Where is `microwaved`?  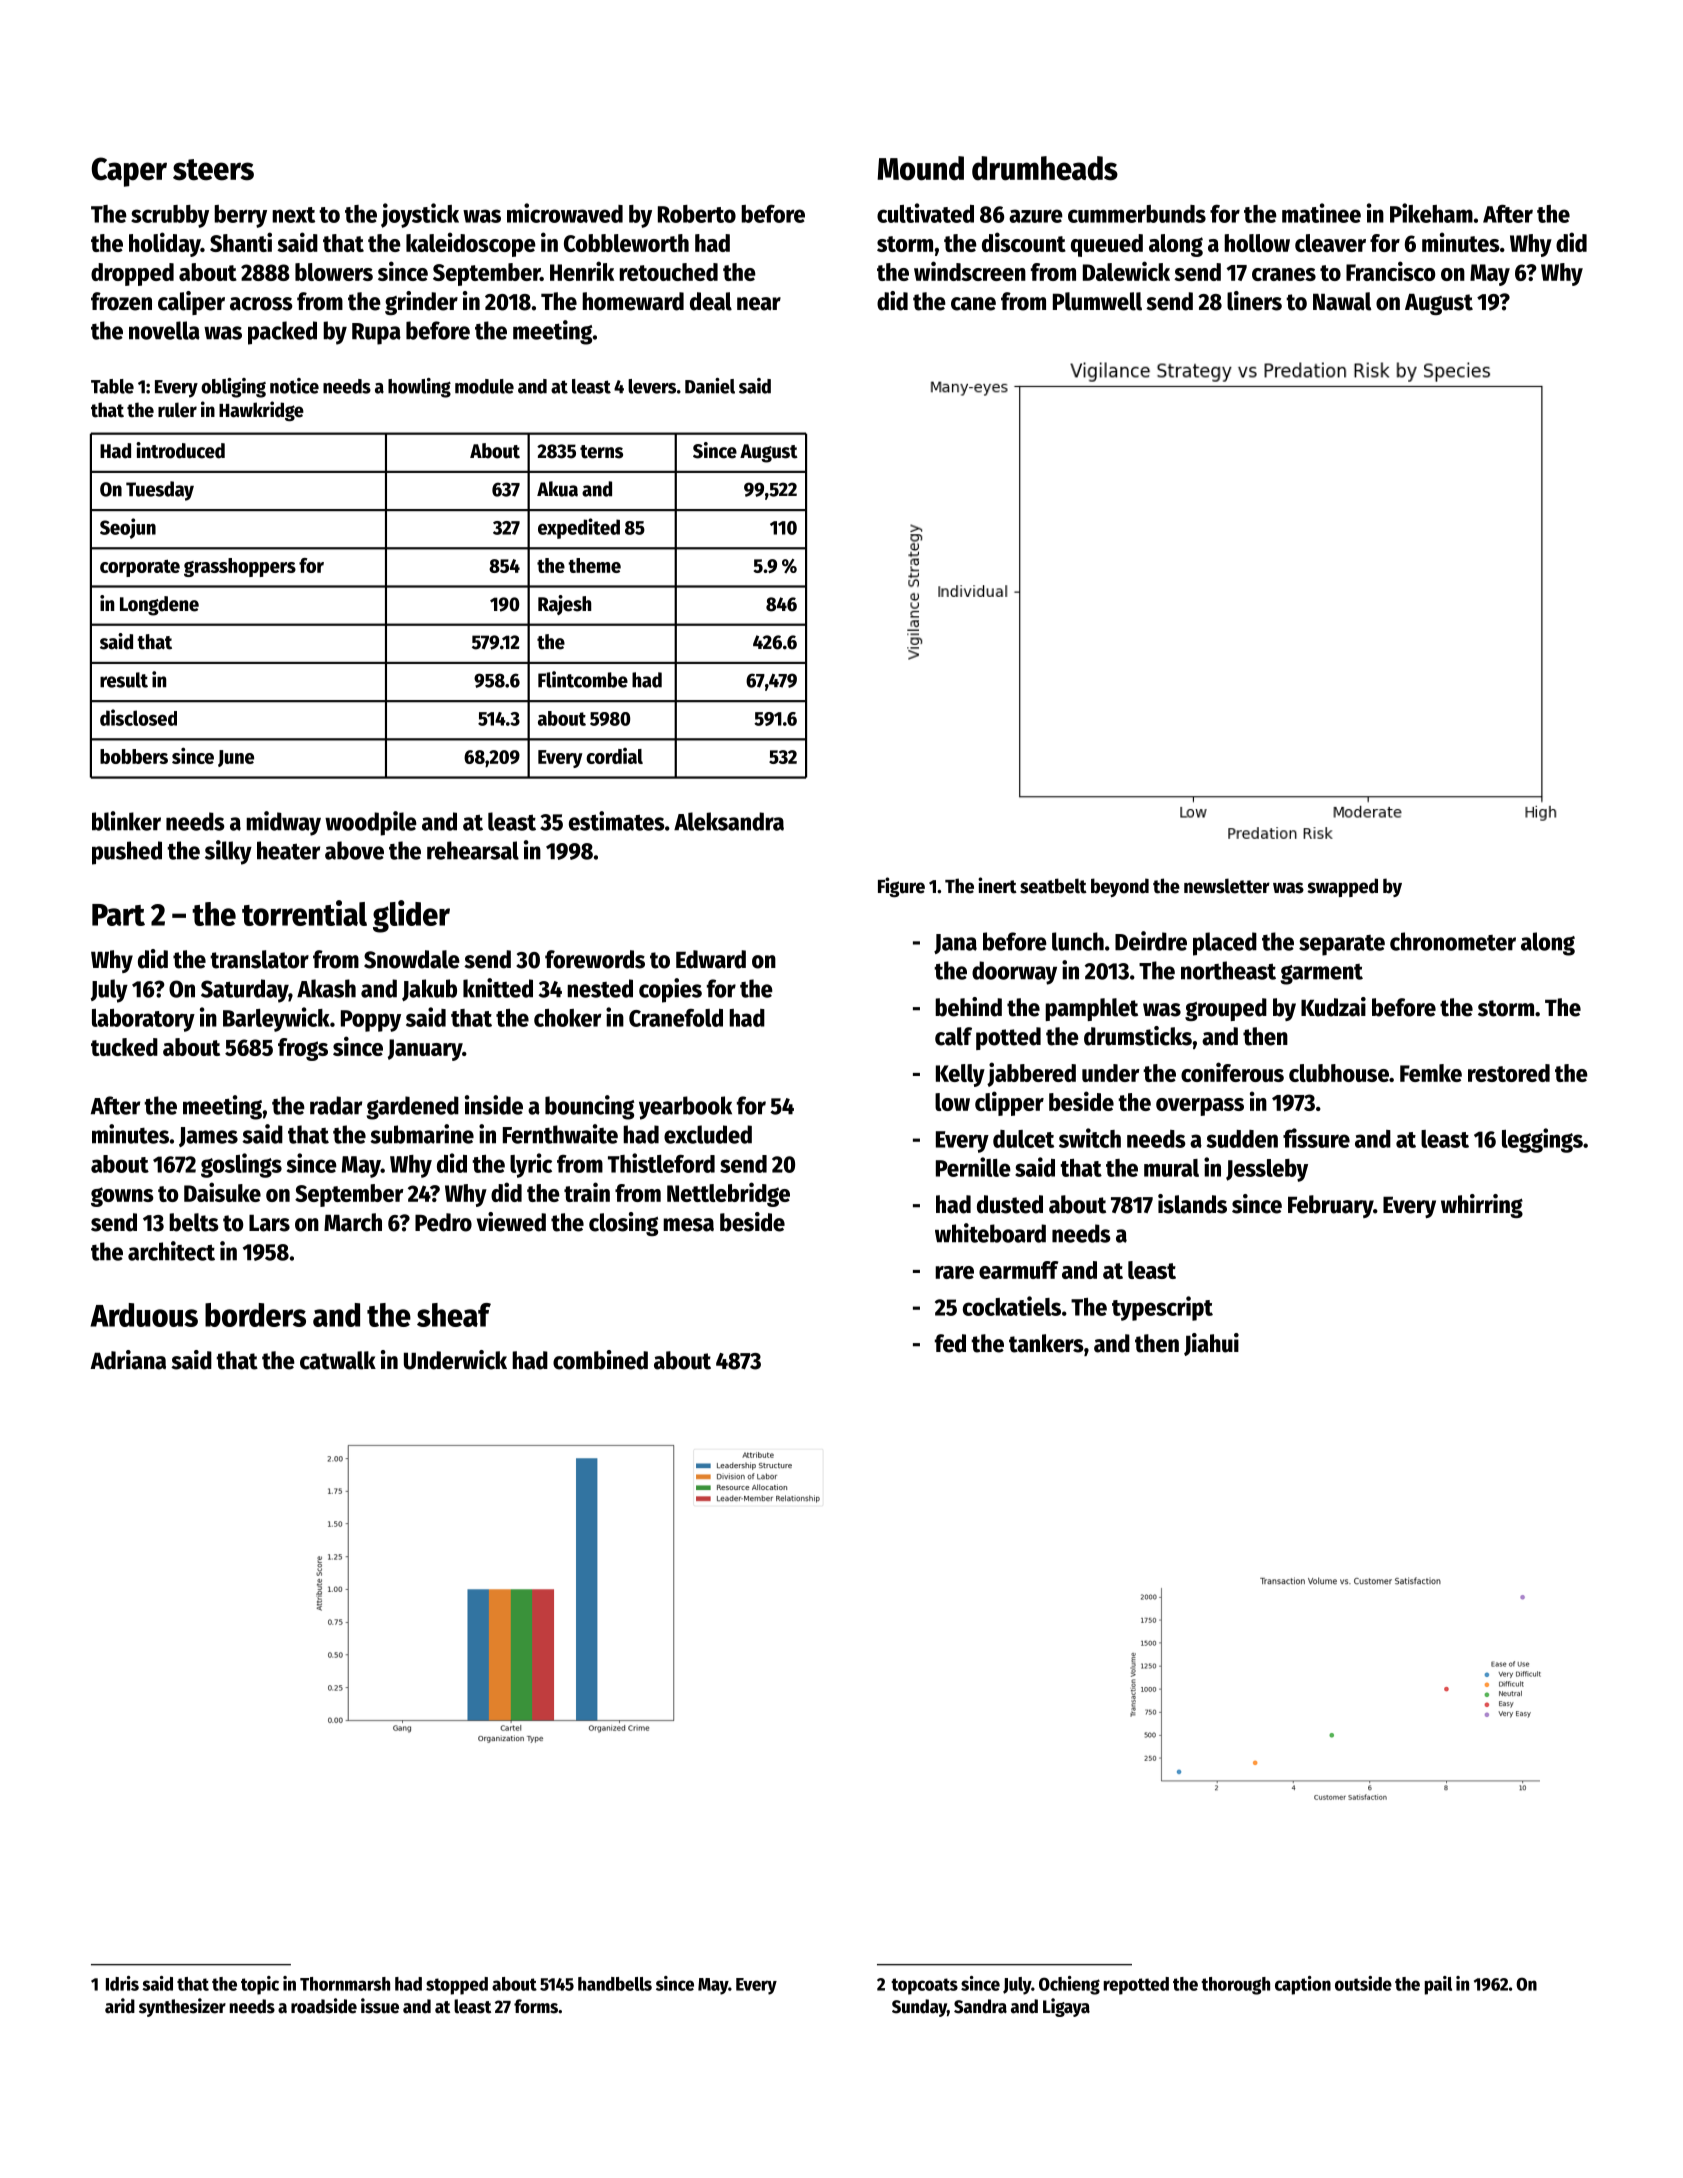
microwaved is located at coordinates (565, 213).
